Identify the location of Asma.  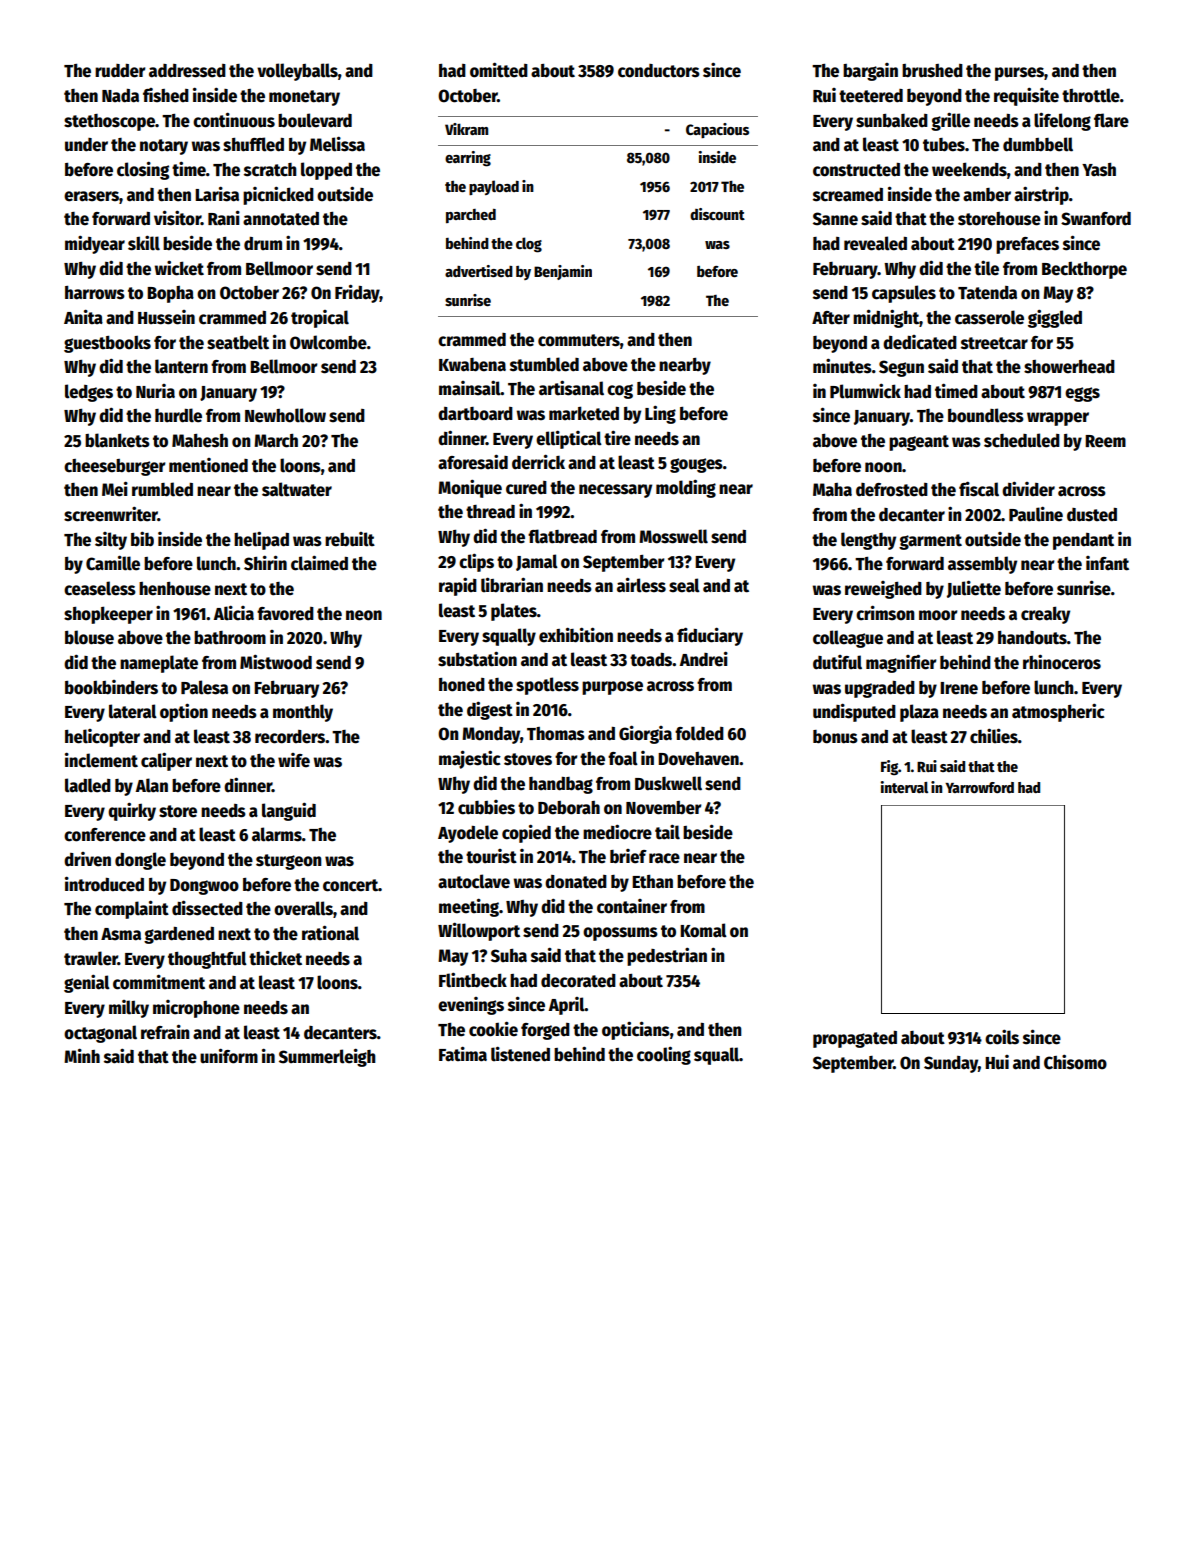
(121, 934).
